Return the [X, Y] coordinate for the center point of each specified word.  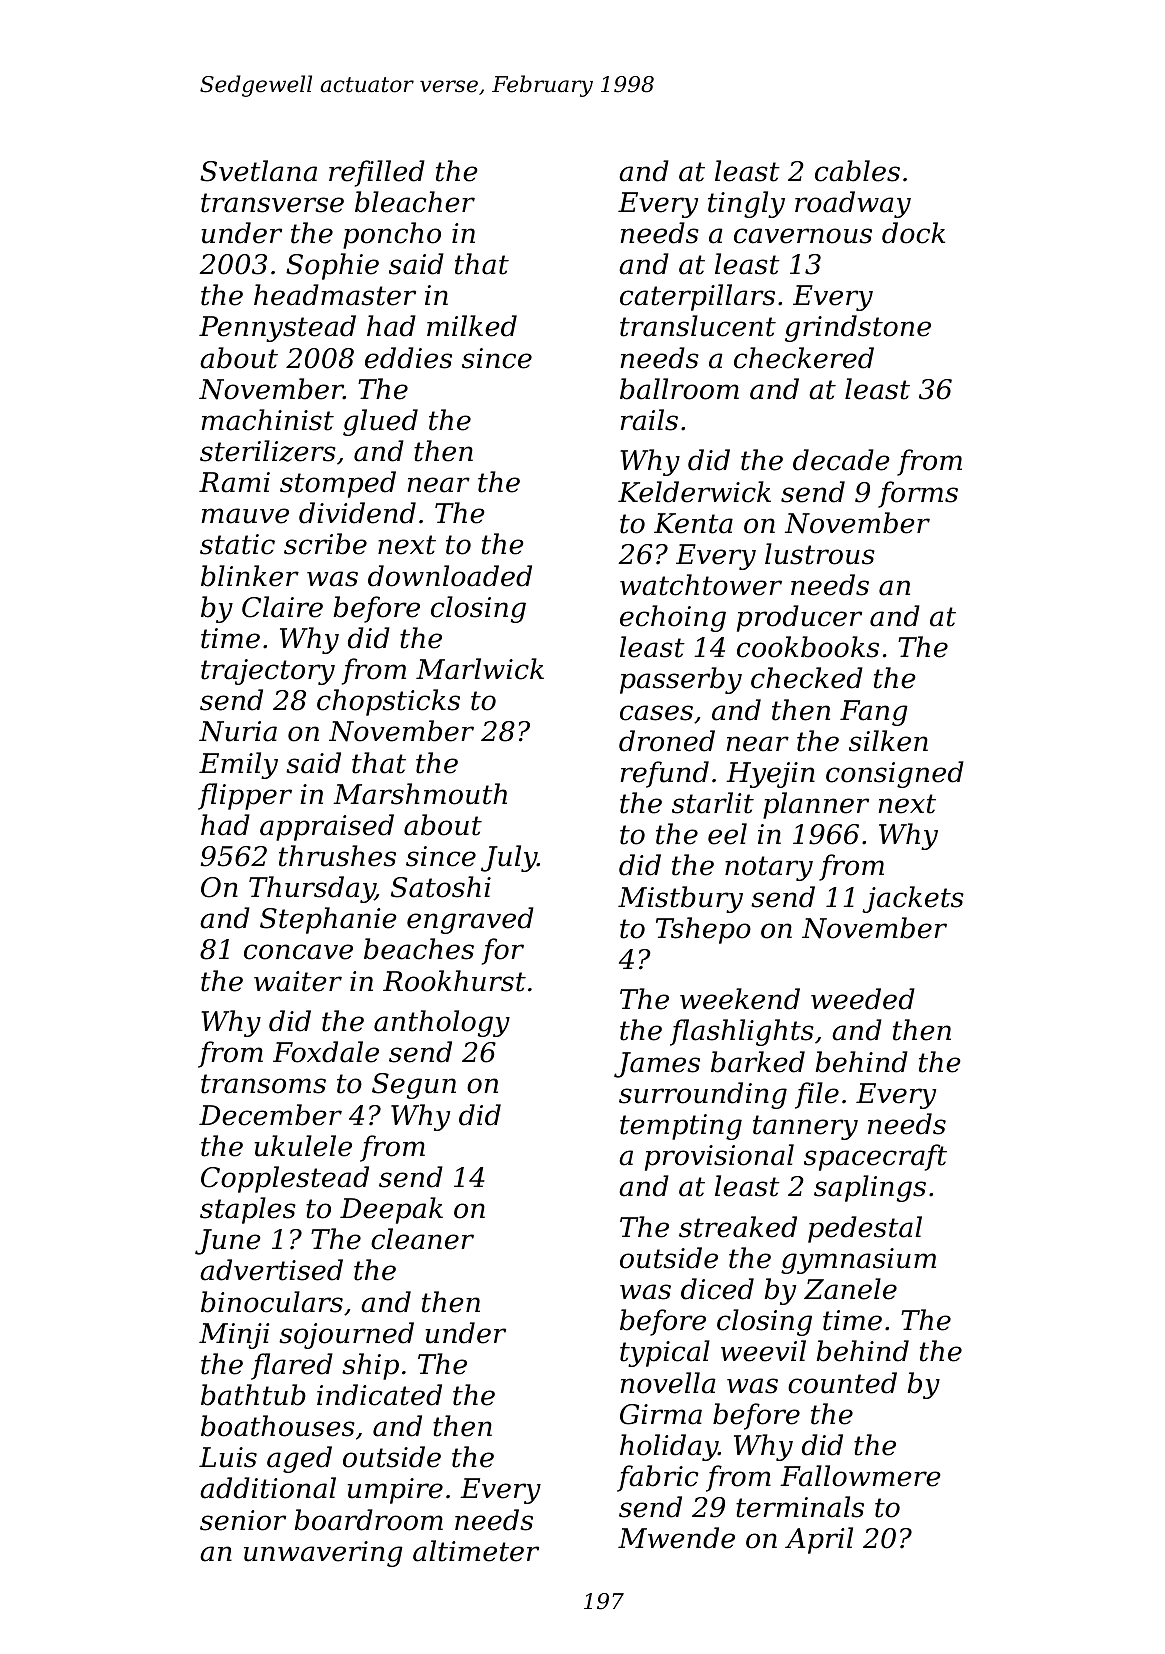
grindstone [858, 328]
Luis [228, 1457]
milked [472, 326]
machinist [268, 420]
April [819, 1540]
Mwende [676, 1538]
